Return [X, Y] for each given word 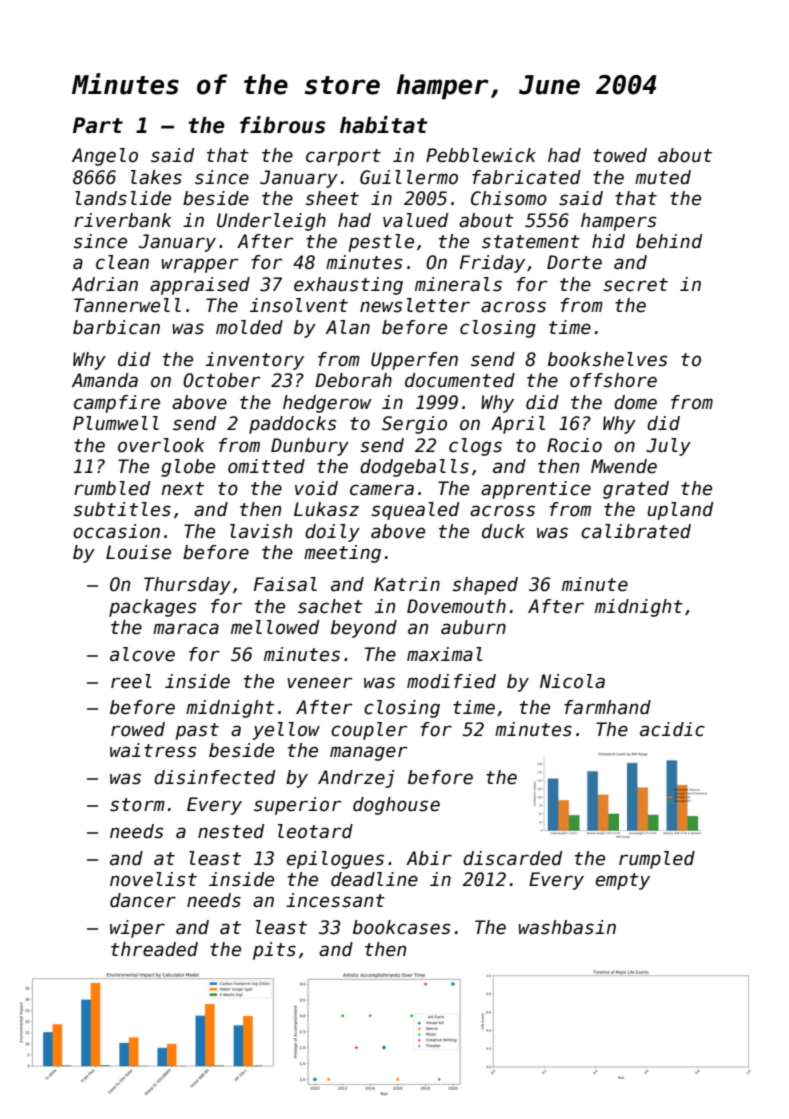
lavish [261, 531]
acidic [672, 729]
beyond [364, 629]
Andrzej [356, 779]
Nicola [572, 681]
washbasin [567, 927]
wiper [137, 929]
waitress [153, 750]
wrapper [199, 265]
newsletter [415, 305]
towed [620, 155]
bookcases [402, 927]
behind [669, 241]
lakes [156, 177]
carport [343, 157]
